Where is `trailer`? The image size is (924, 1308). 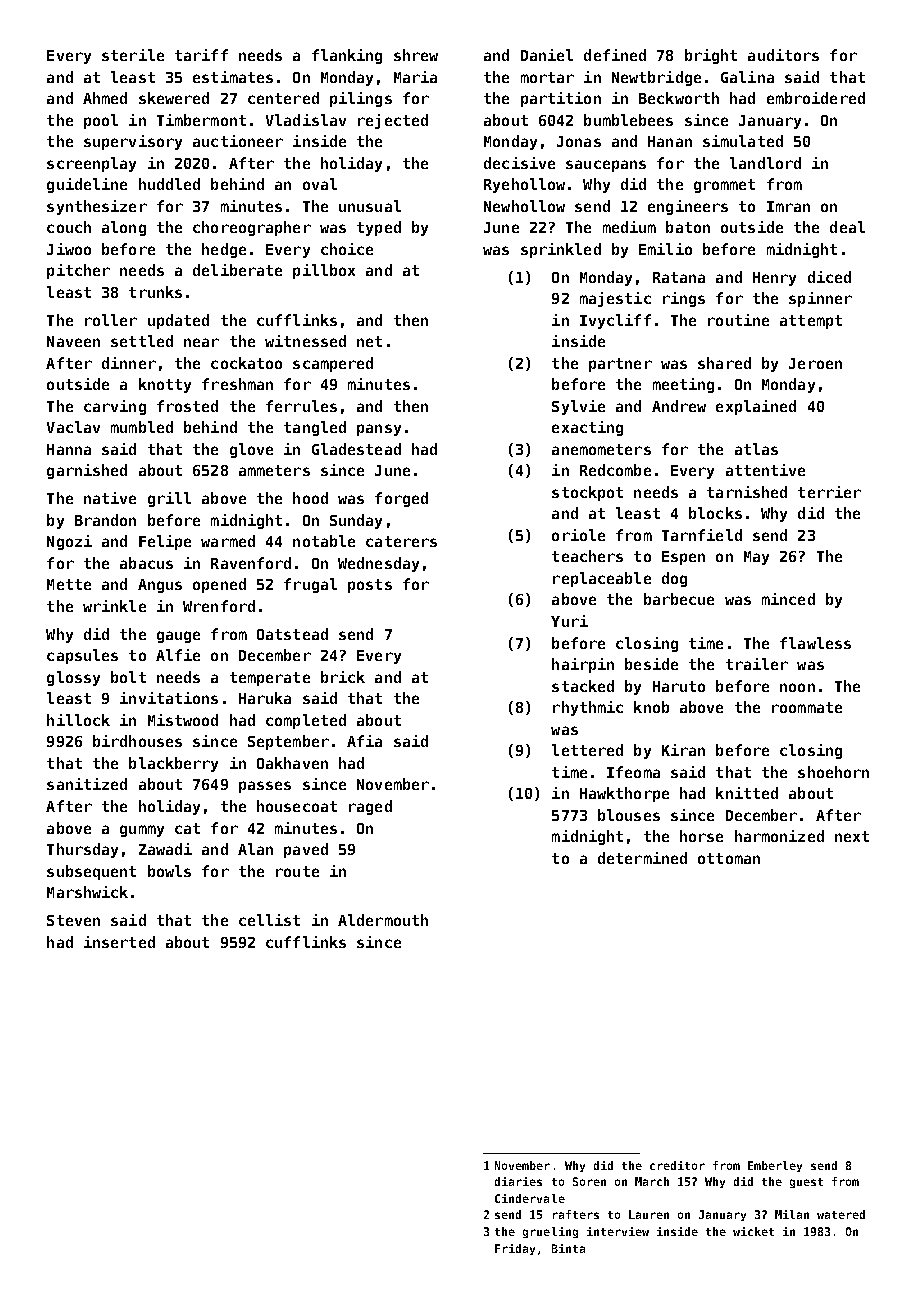 trailer is located at coordinates (757, 664).
